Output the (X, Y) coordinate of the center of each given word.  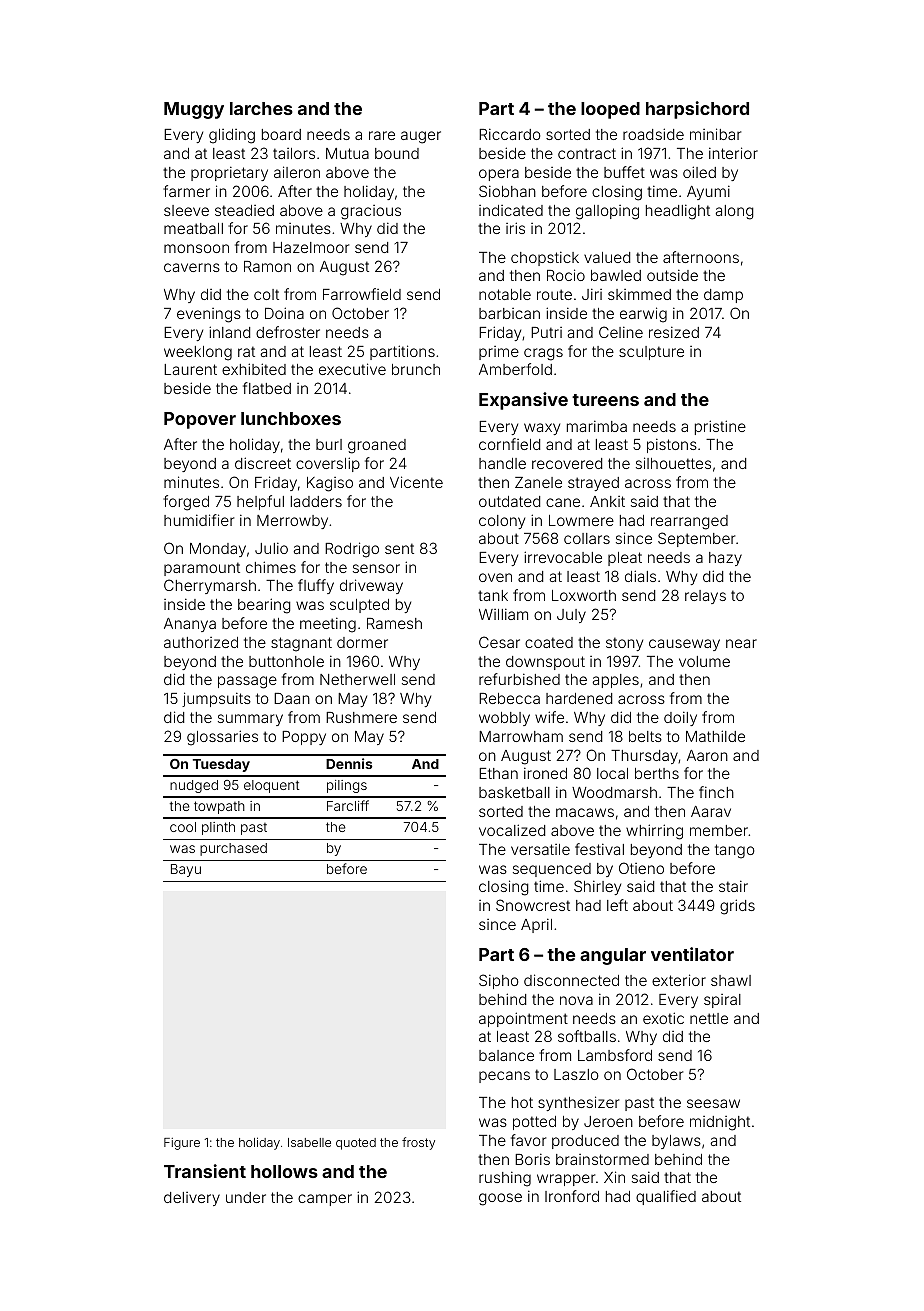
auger (421, 137)
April (536, 925)
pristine (720, 427)
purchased (233, 849)
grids (737, 907)
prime (499, 353)
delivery (192, 1199)
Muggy (194, 110)
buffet (624, 172)
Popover (200, 420)
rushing (505, 1179)
